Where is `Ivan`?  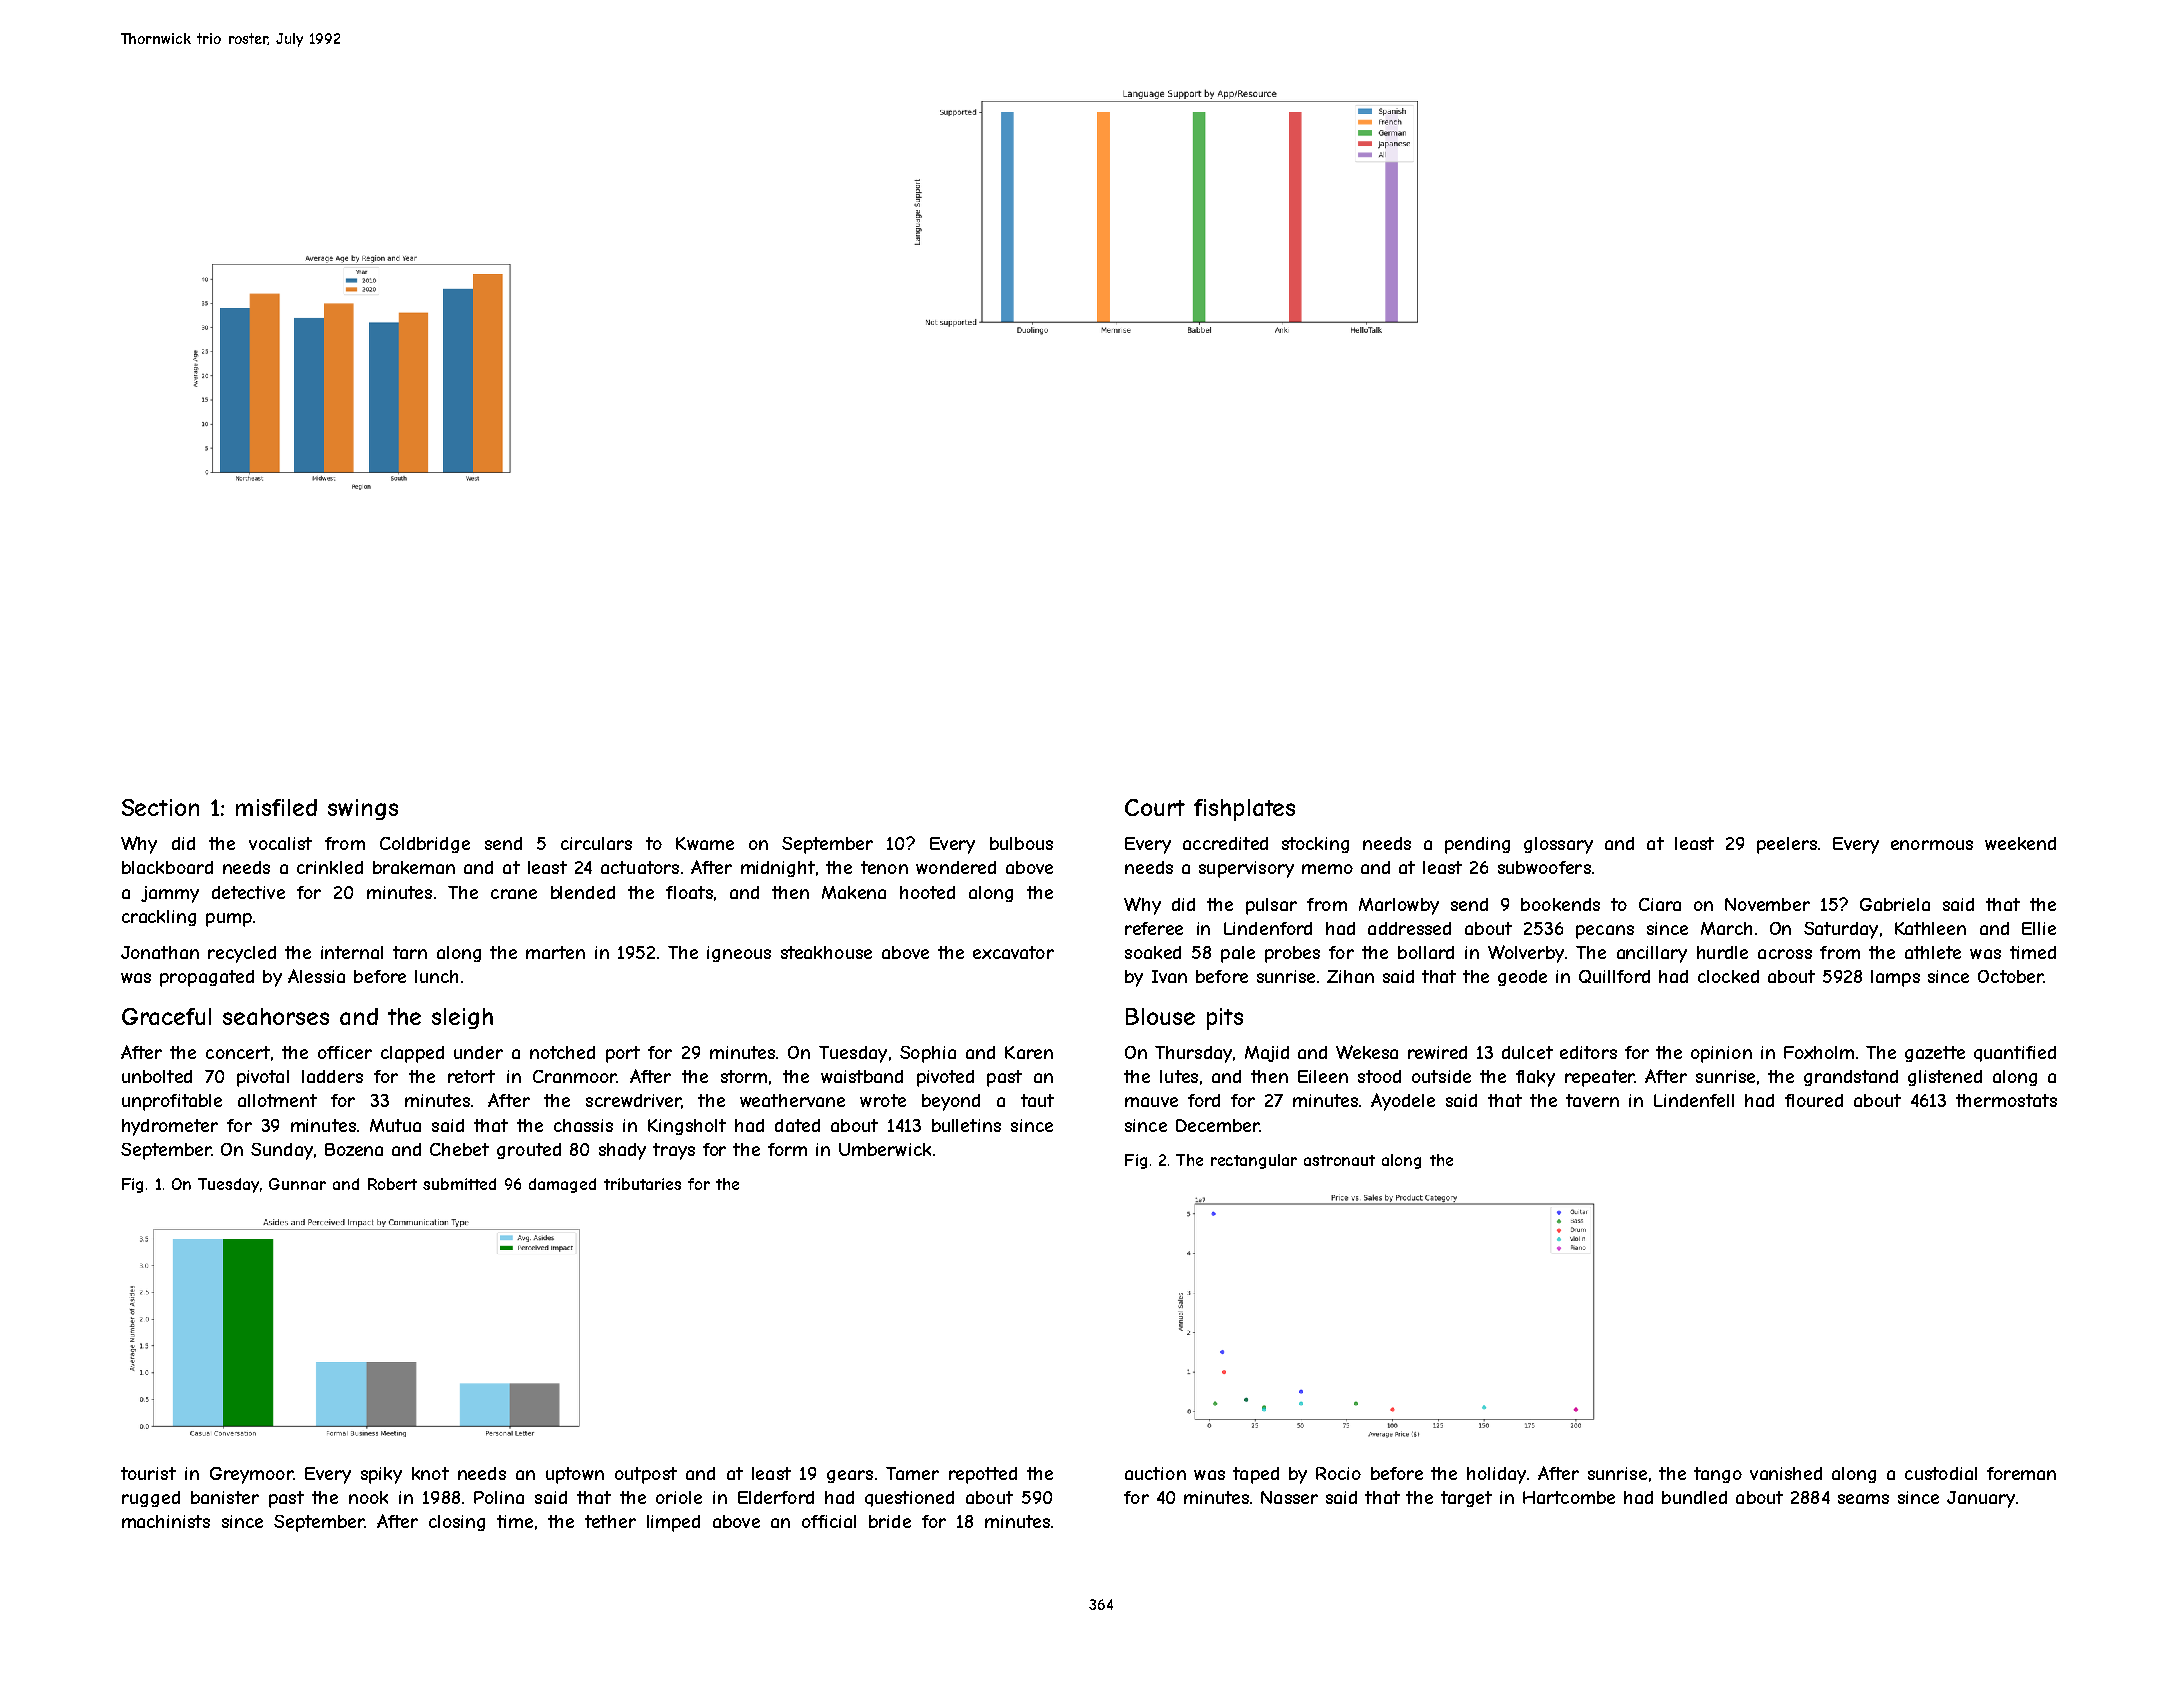 Ivan is located at coordinates (1169, 976).
